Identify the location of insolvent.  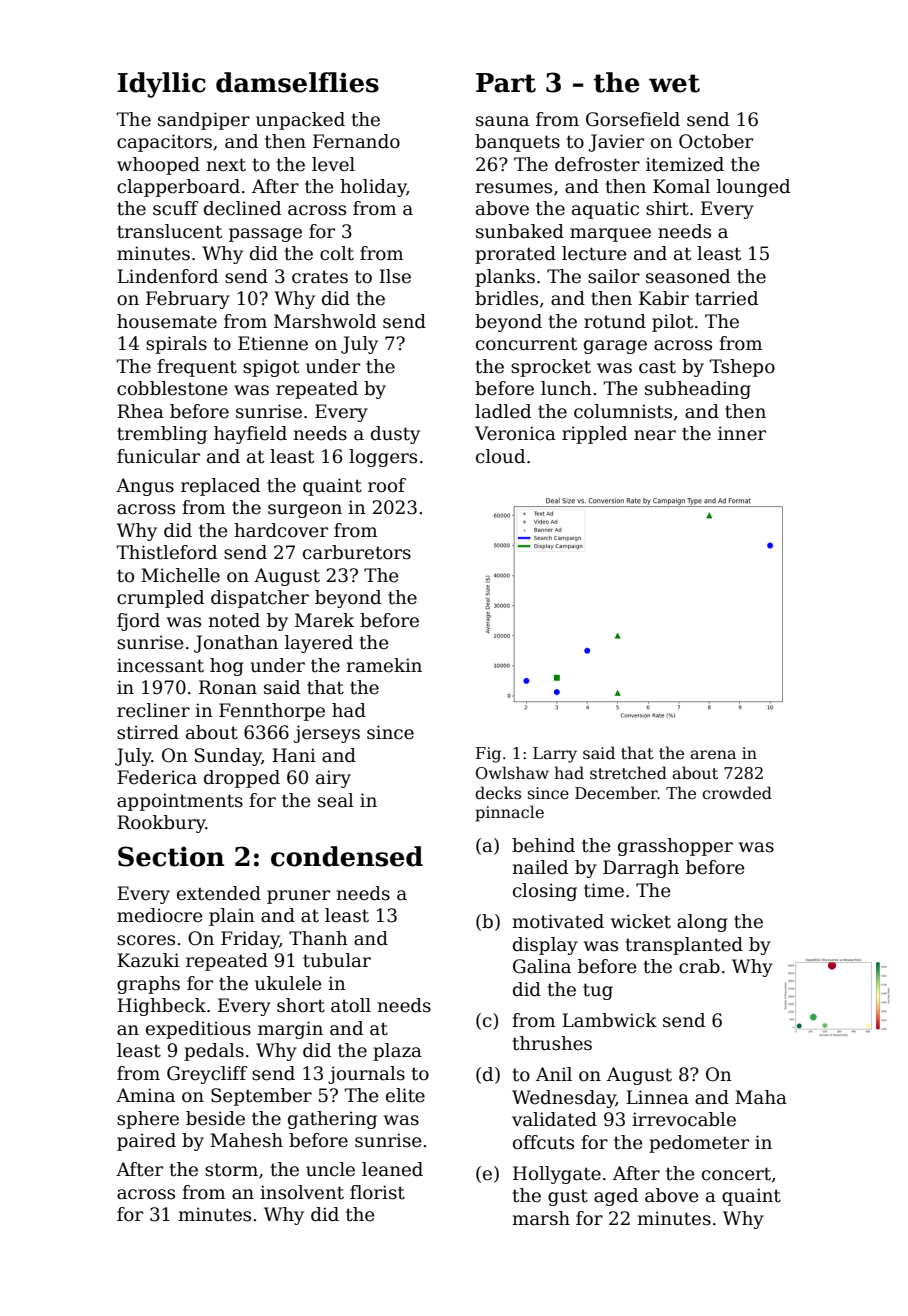
(302, 1192).
